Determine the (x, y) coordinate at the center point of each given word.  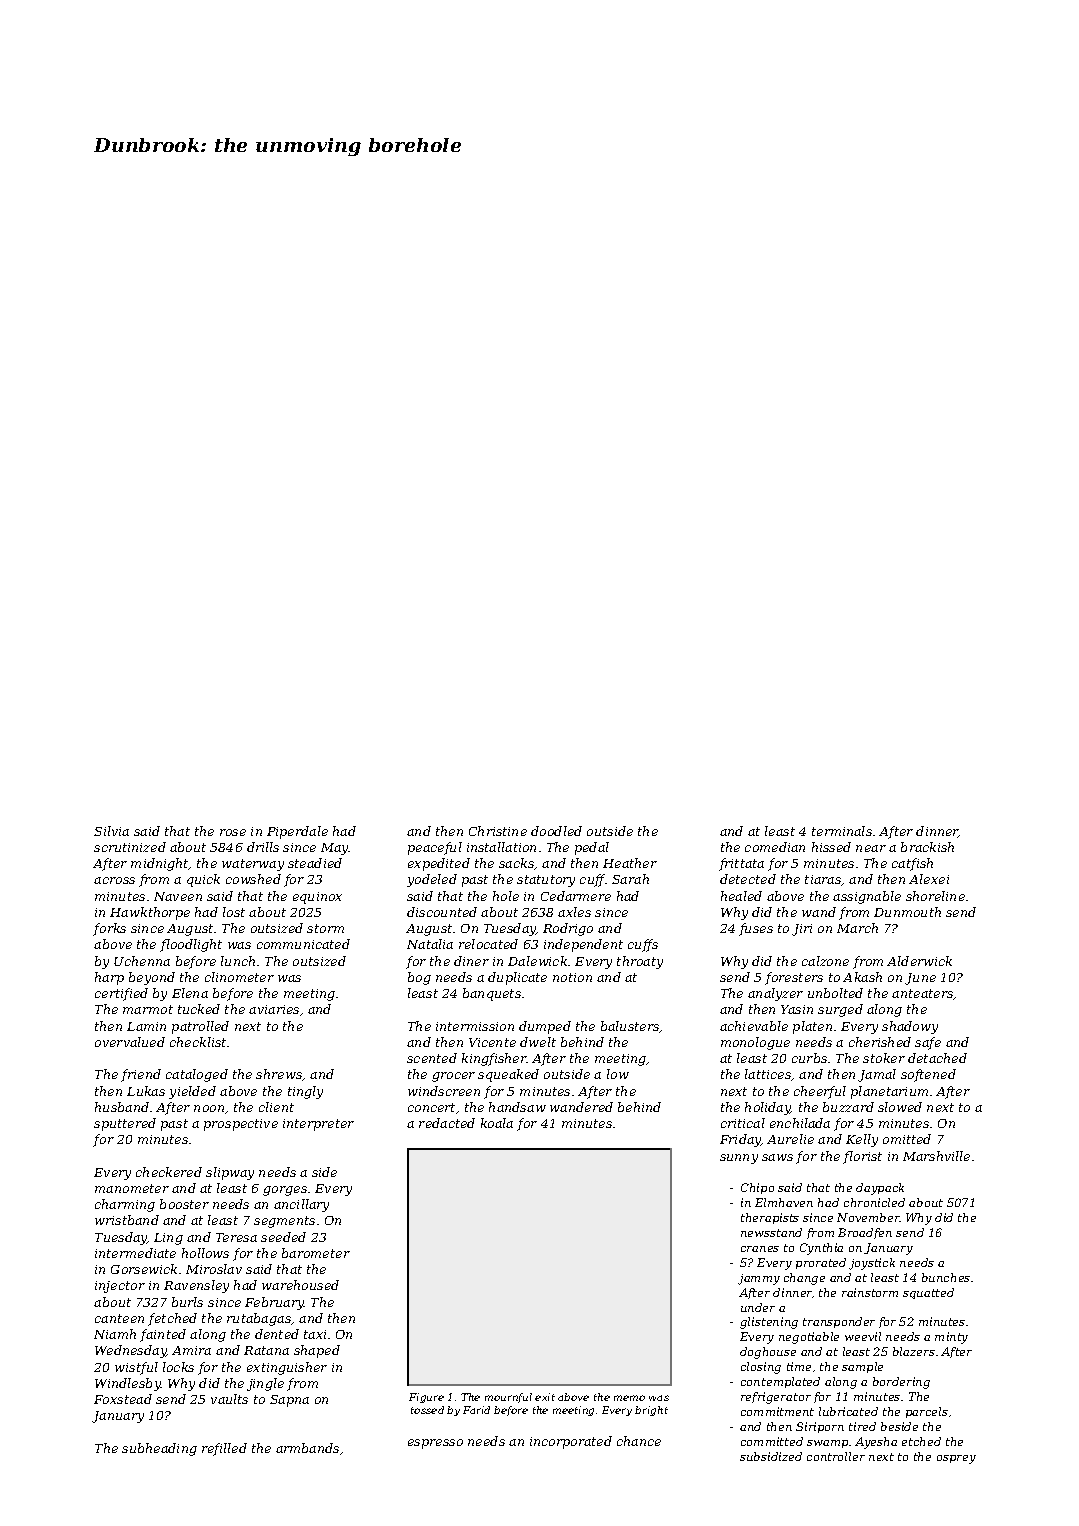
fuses (756, 929)
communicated (303, 944)
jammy (759, 1279)
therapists (770, 1218)
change (804, 1279)
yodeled (432, 880)
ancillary (301, 1205)
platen (812, 1027)
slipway (230, 1173)
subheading (159, 1449)
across (114, 880)
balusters (630, 1027)
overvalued (130, 1042)
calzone (825, 961)
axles (574, 912)
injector (120, 1287)
